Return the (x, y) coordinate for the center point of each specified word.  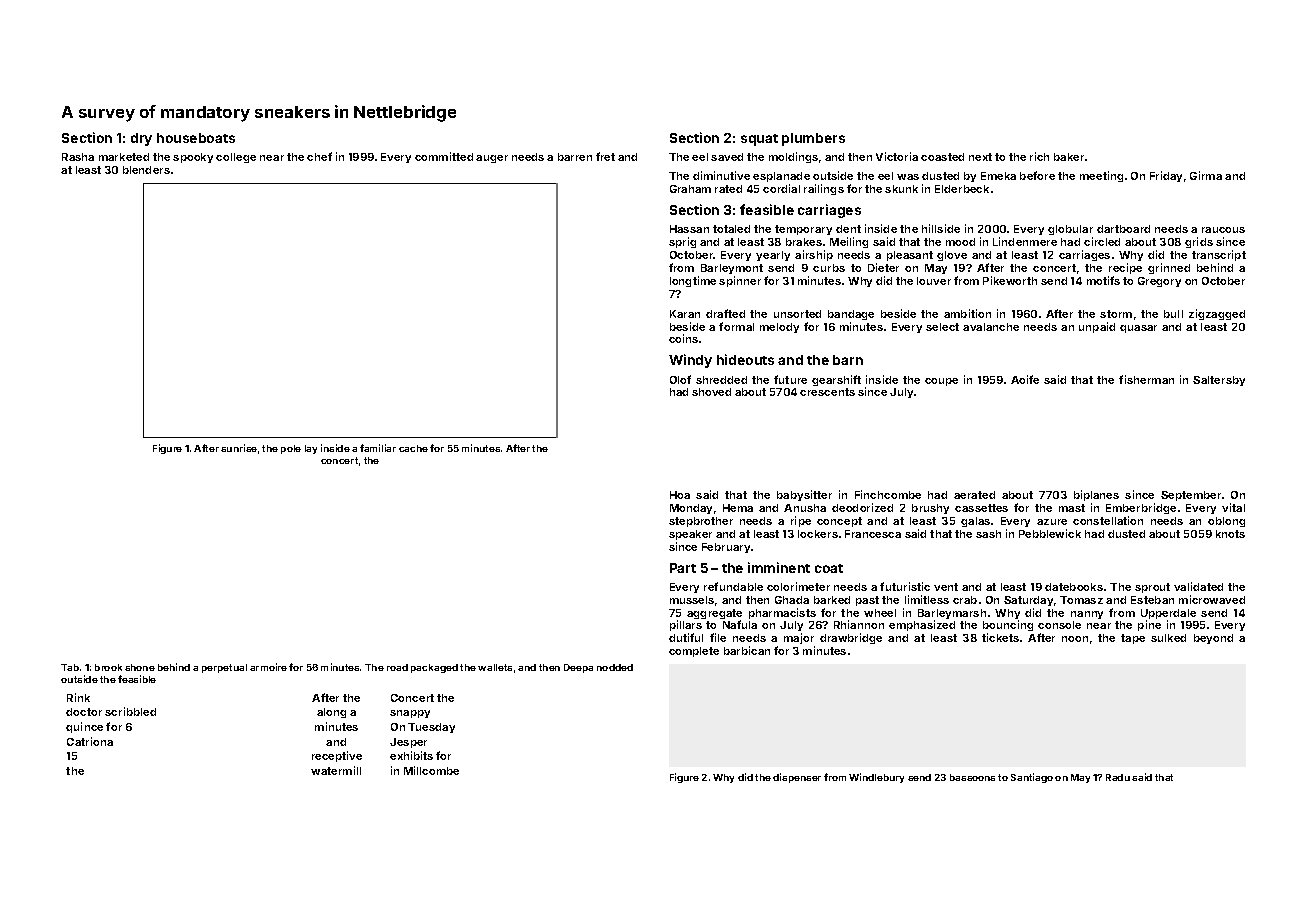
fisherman (1146, 379)
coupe (941, 382)
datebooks (1074, 587)
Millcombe (431, 770)
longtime (693, 281)
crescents (827, 392)
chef (319, 156)
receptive (337, 756)
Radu (1118, 777)
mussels (692, 600)
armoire (268, 667)
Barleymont (732, 269)
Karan (685, 314)
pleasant (910, 256)
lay (311, 449)
